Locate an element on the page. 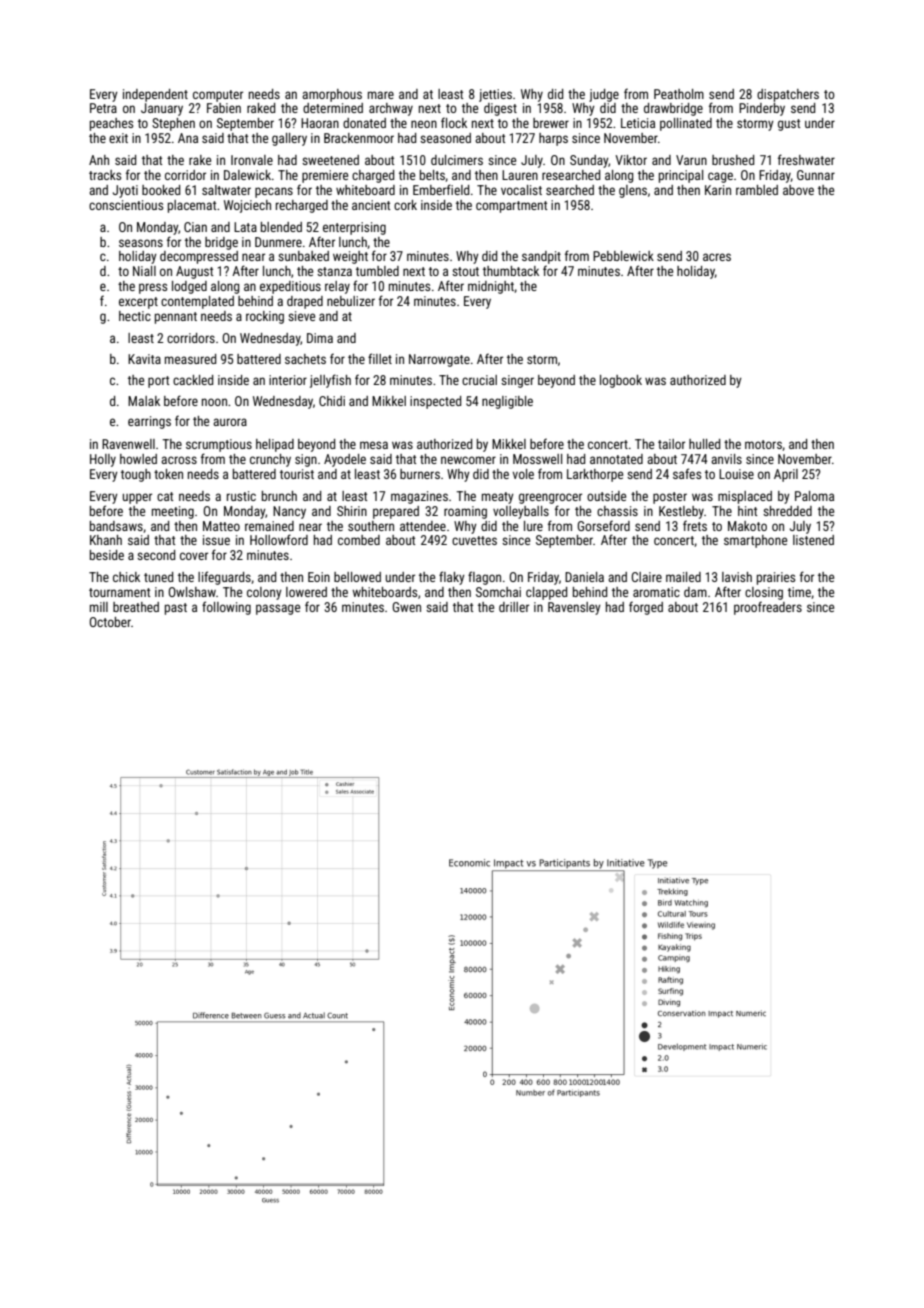 This page has height=1308, width=924. proofreaders is located at coordinates (768, 608).
